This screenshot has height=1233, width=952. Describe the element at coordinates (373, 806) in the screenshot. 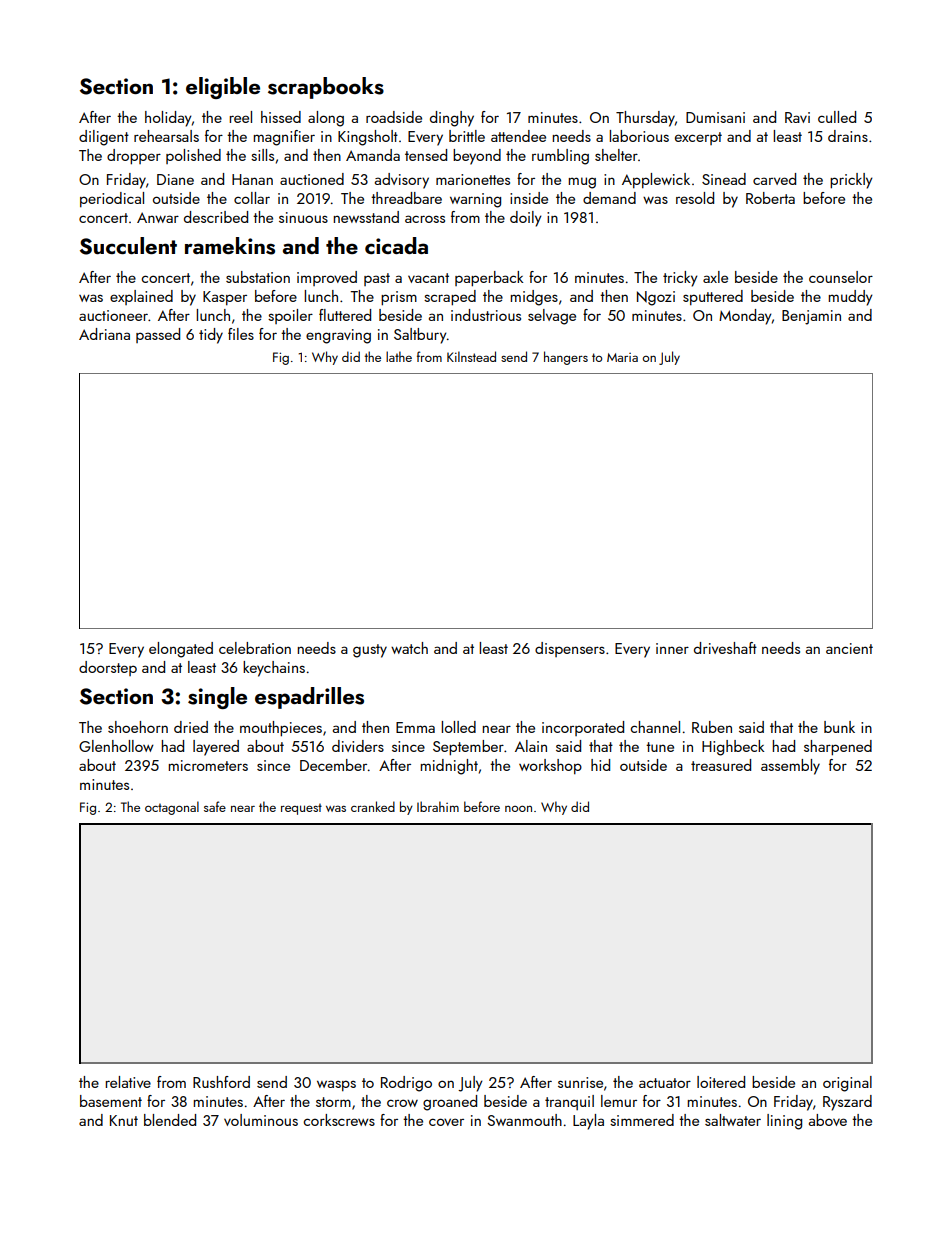

I see `cranked` at that location.
